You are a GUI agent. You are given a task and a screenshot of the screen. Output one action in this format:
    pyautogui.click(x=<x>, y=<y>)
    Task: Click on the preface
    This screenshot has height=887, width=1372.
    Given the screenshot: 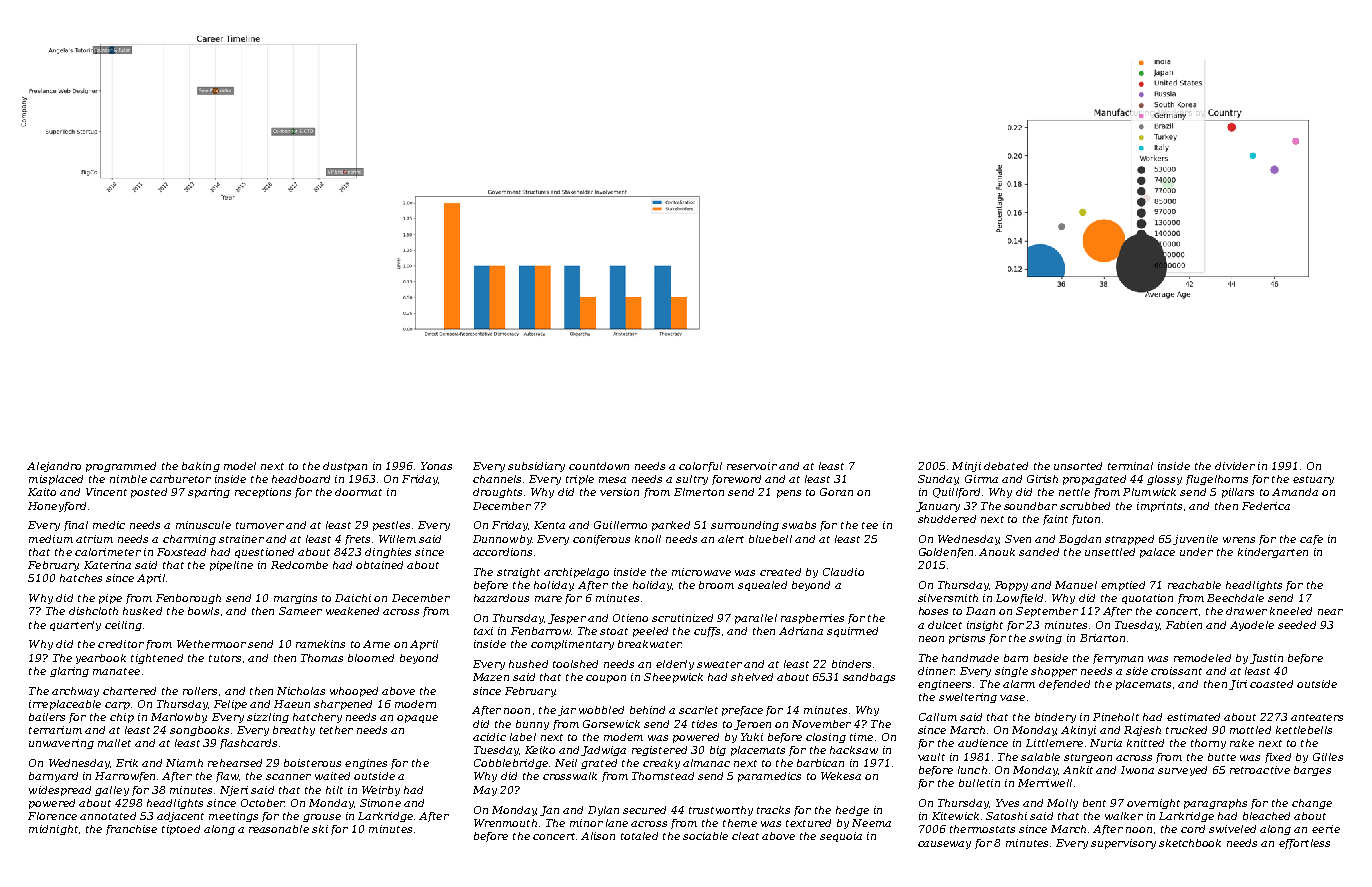 What is the action you would take?
    pyautogui.click(x=742, y=711)
